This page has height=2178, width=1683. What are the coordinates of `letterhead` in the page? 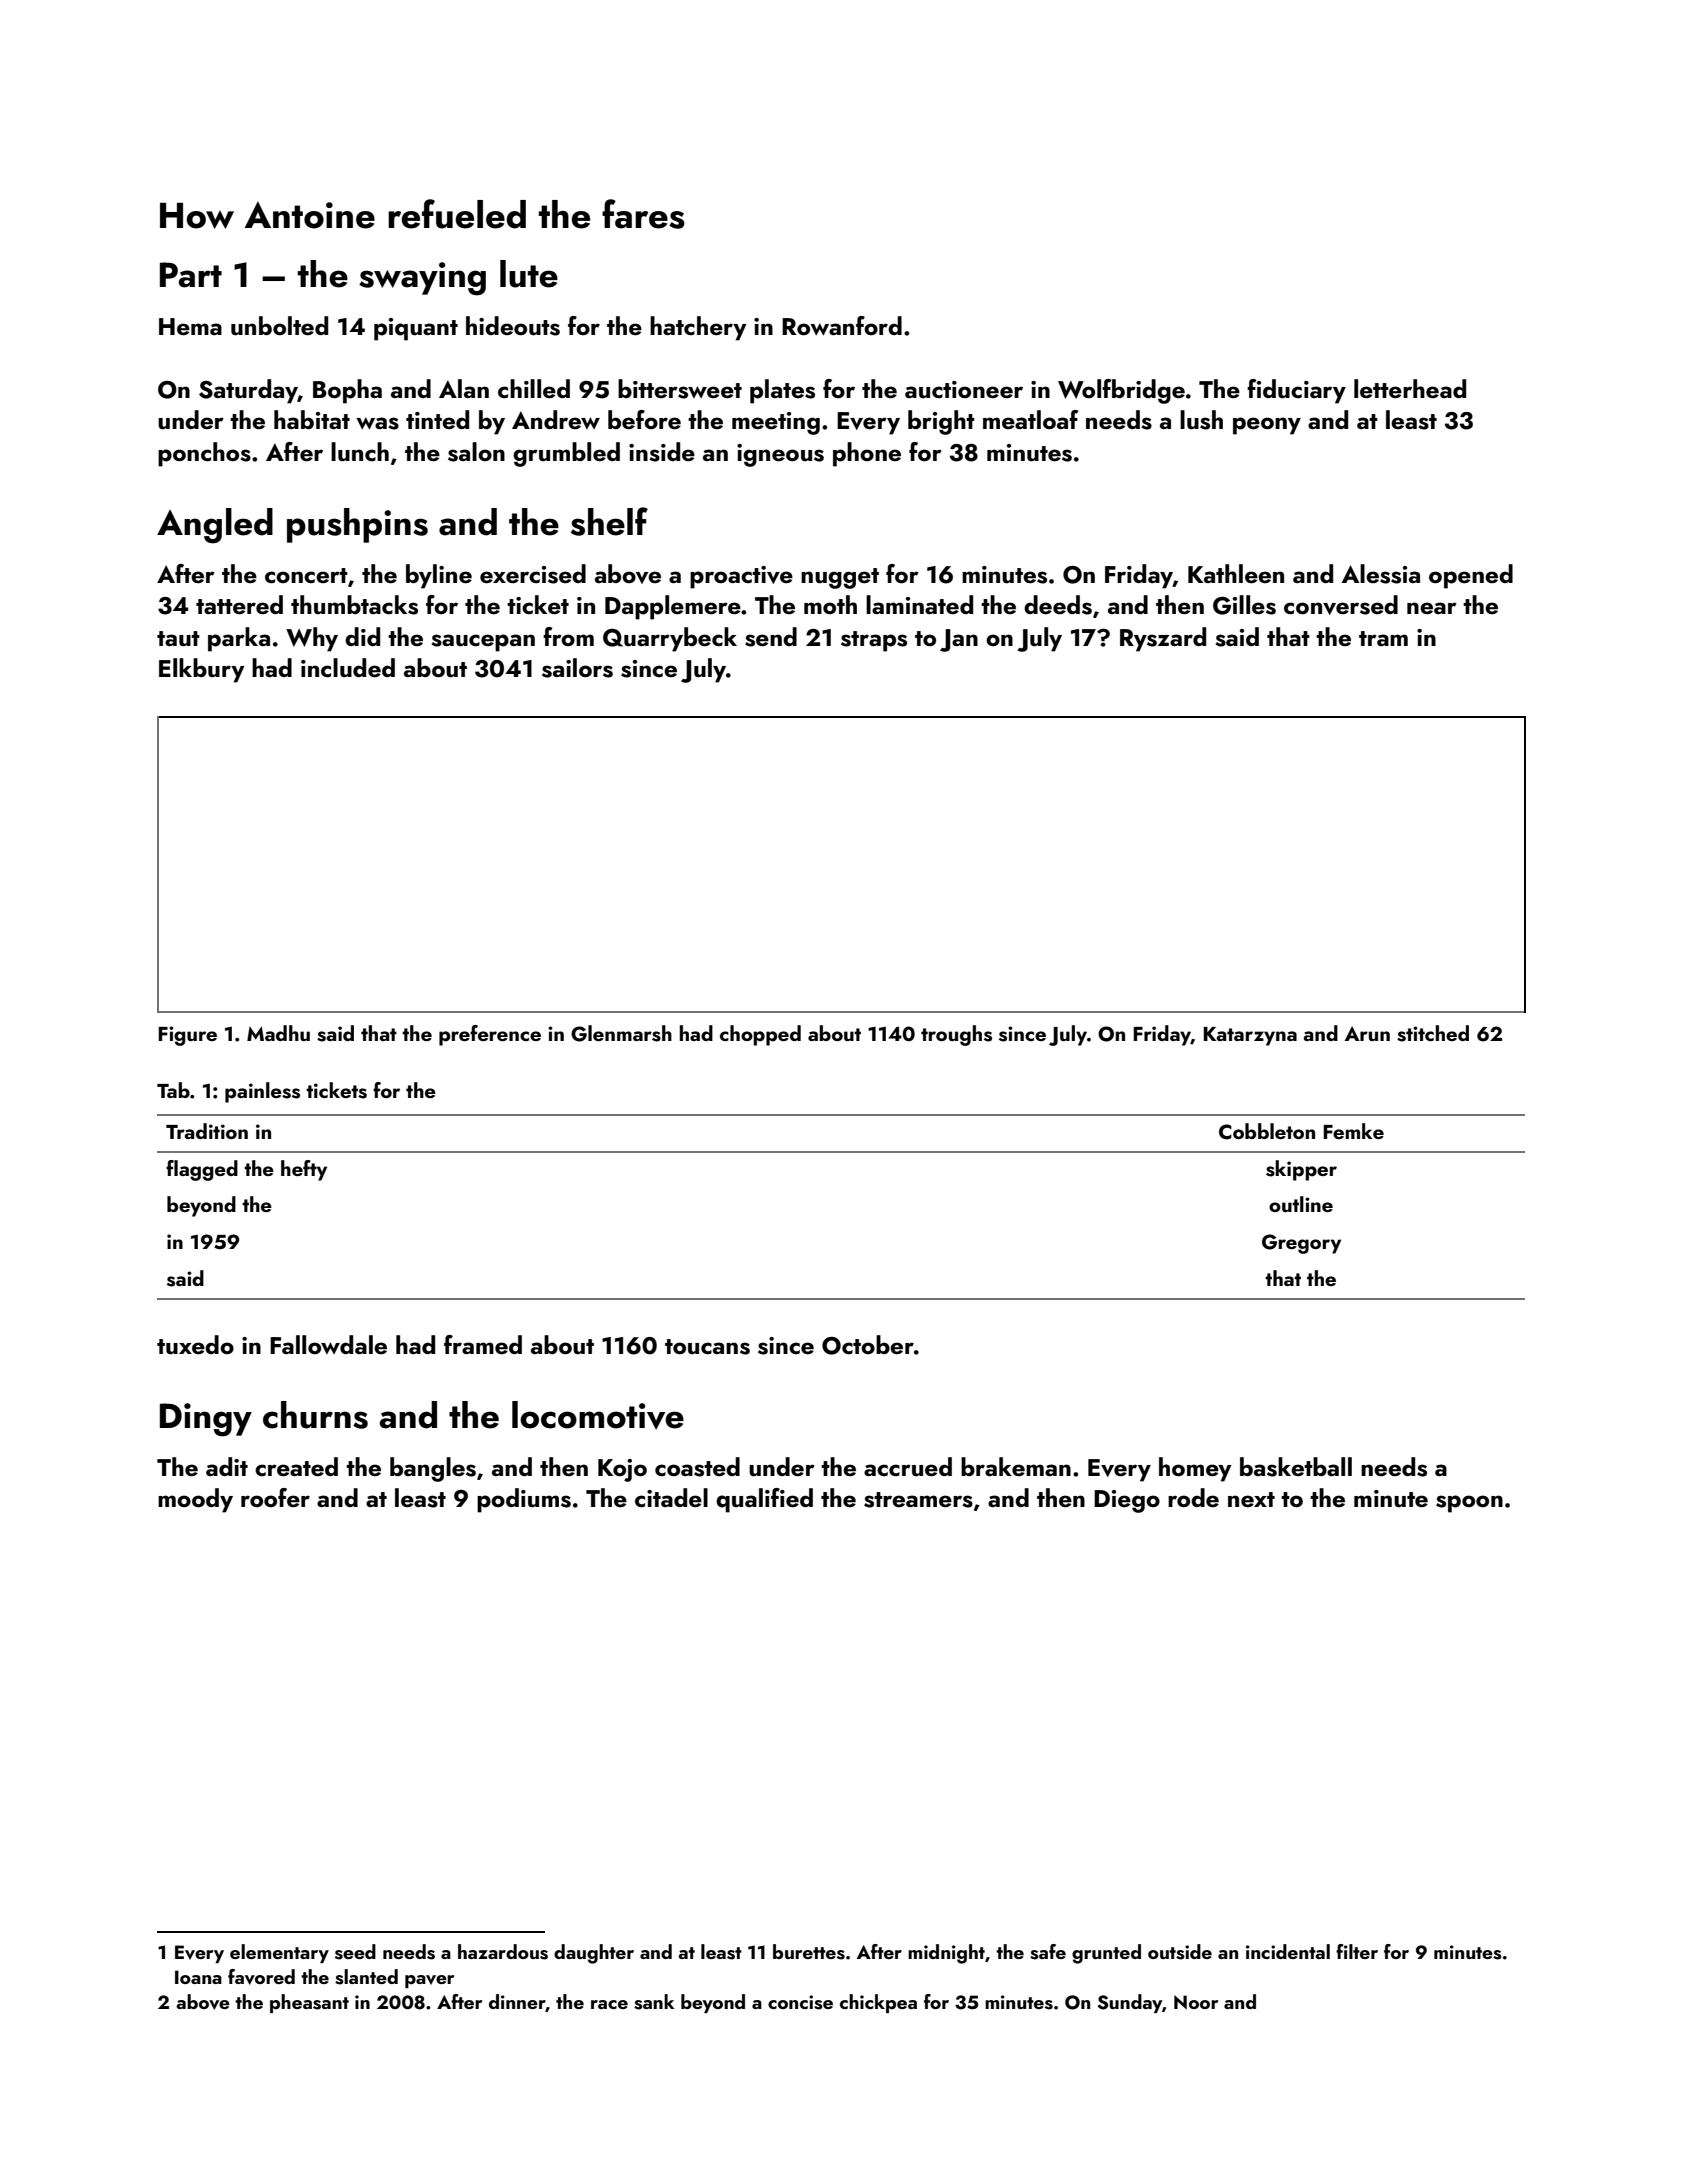 It's located at (1410, 388).
